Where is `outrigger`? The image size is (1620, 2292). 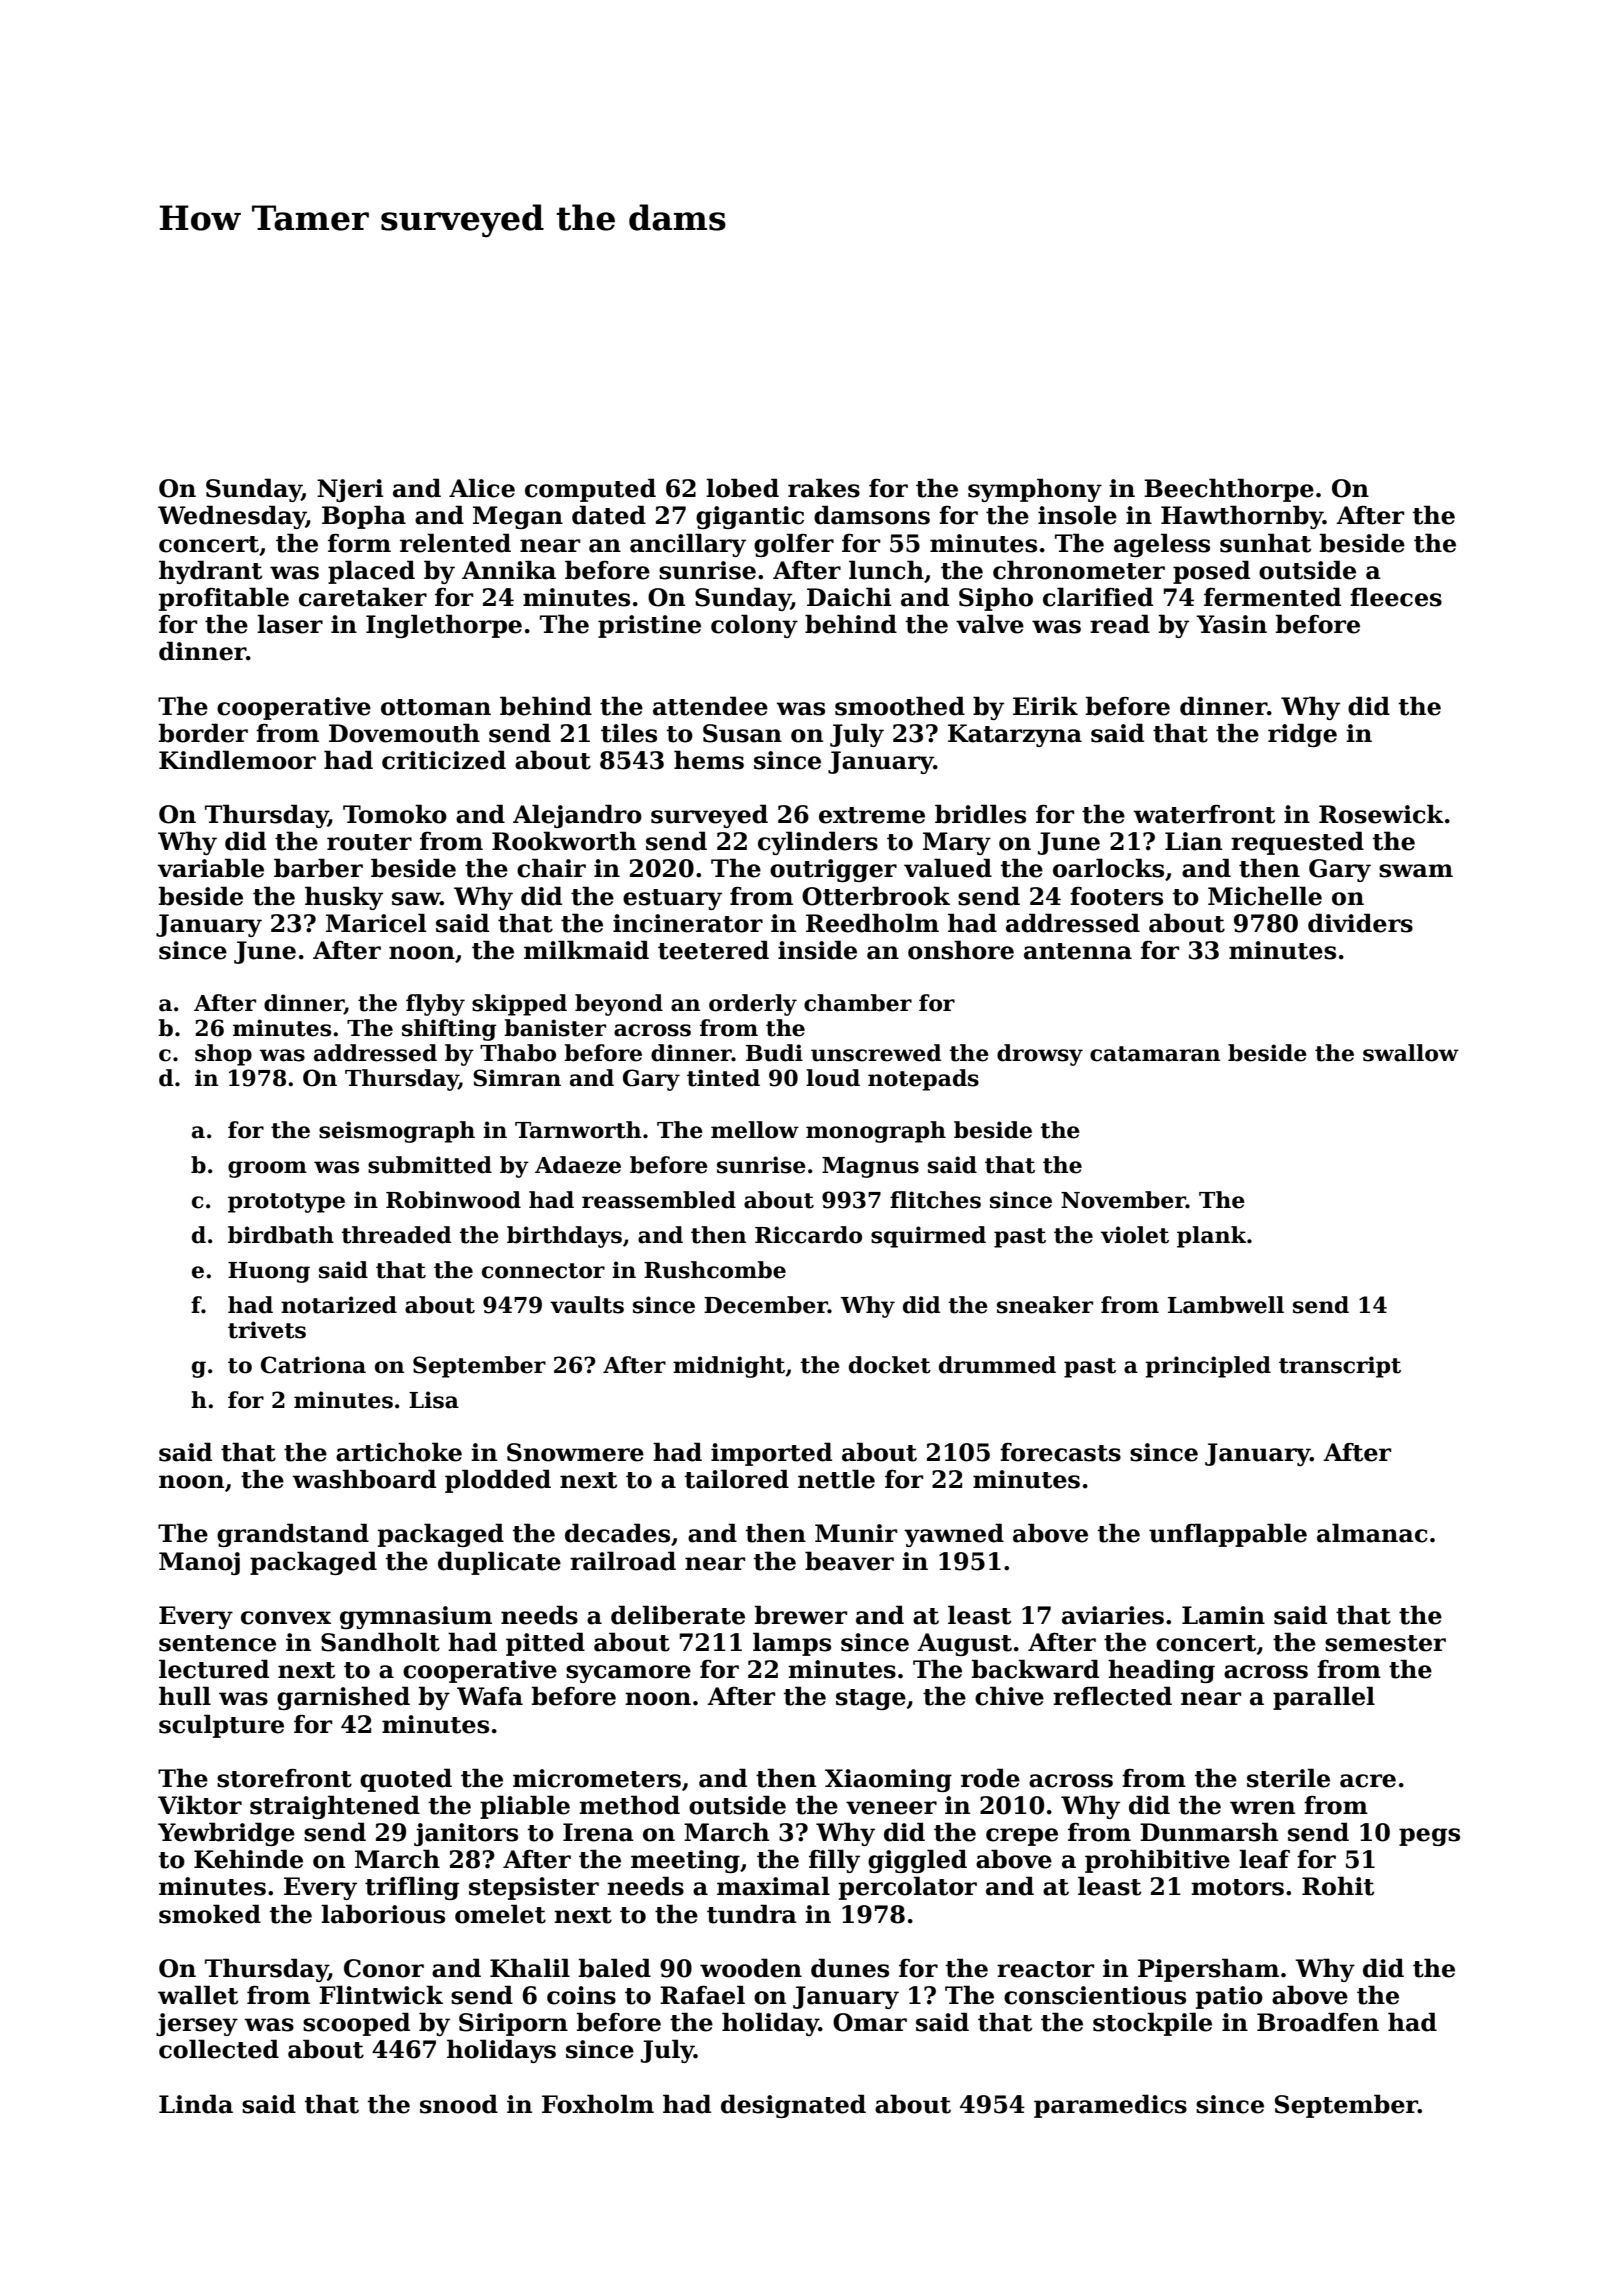
outrigger is located at coordinates (833, 870).
